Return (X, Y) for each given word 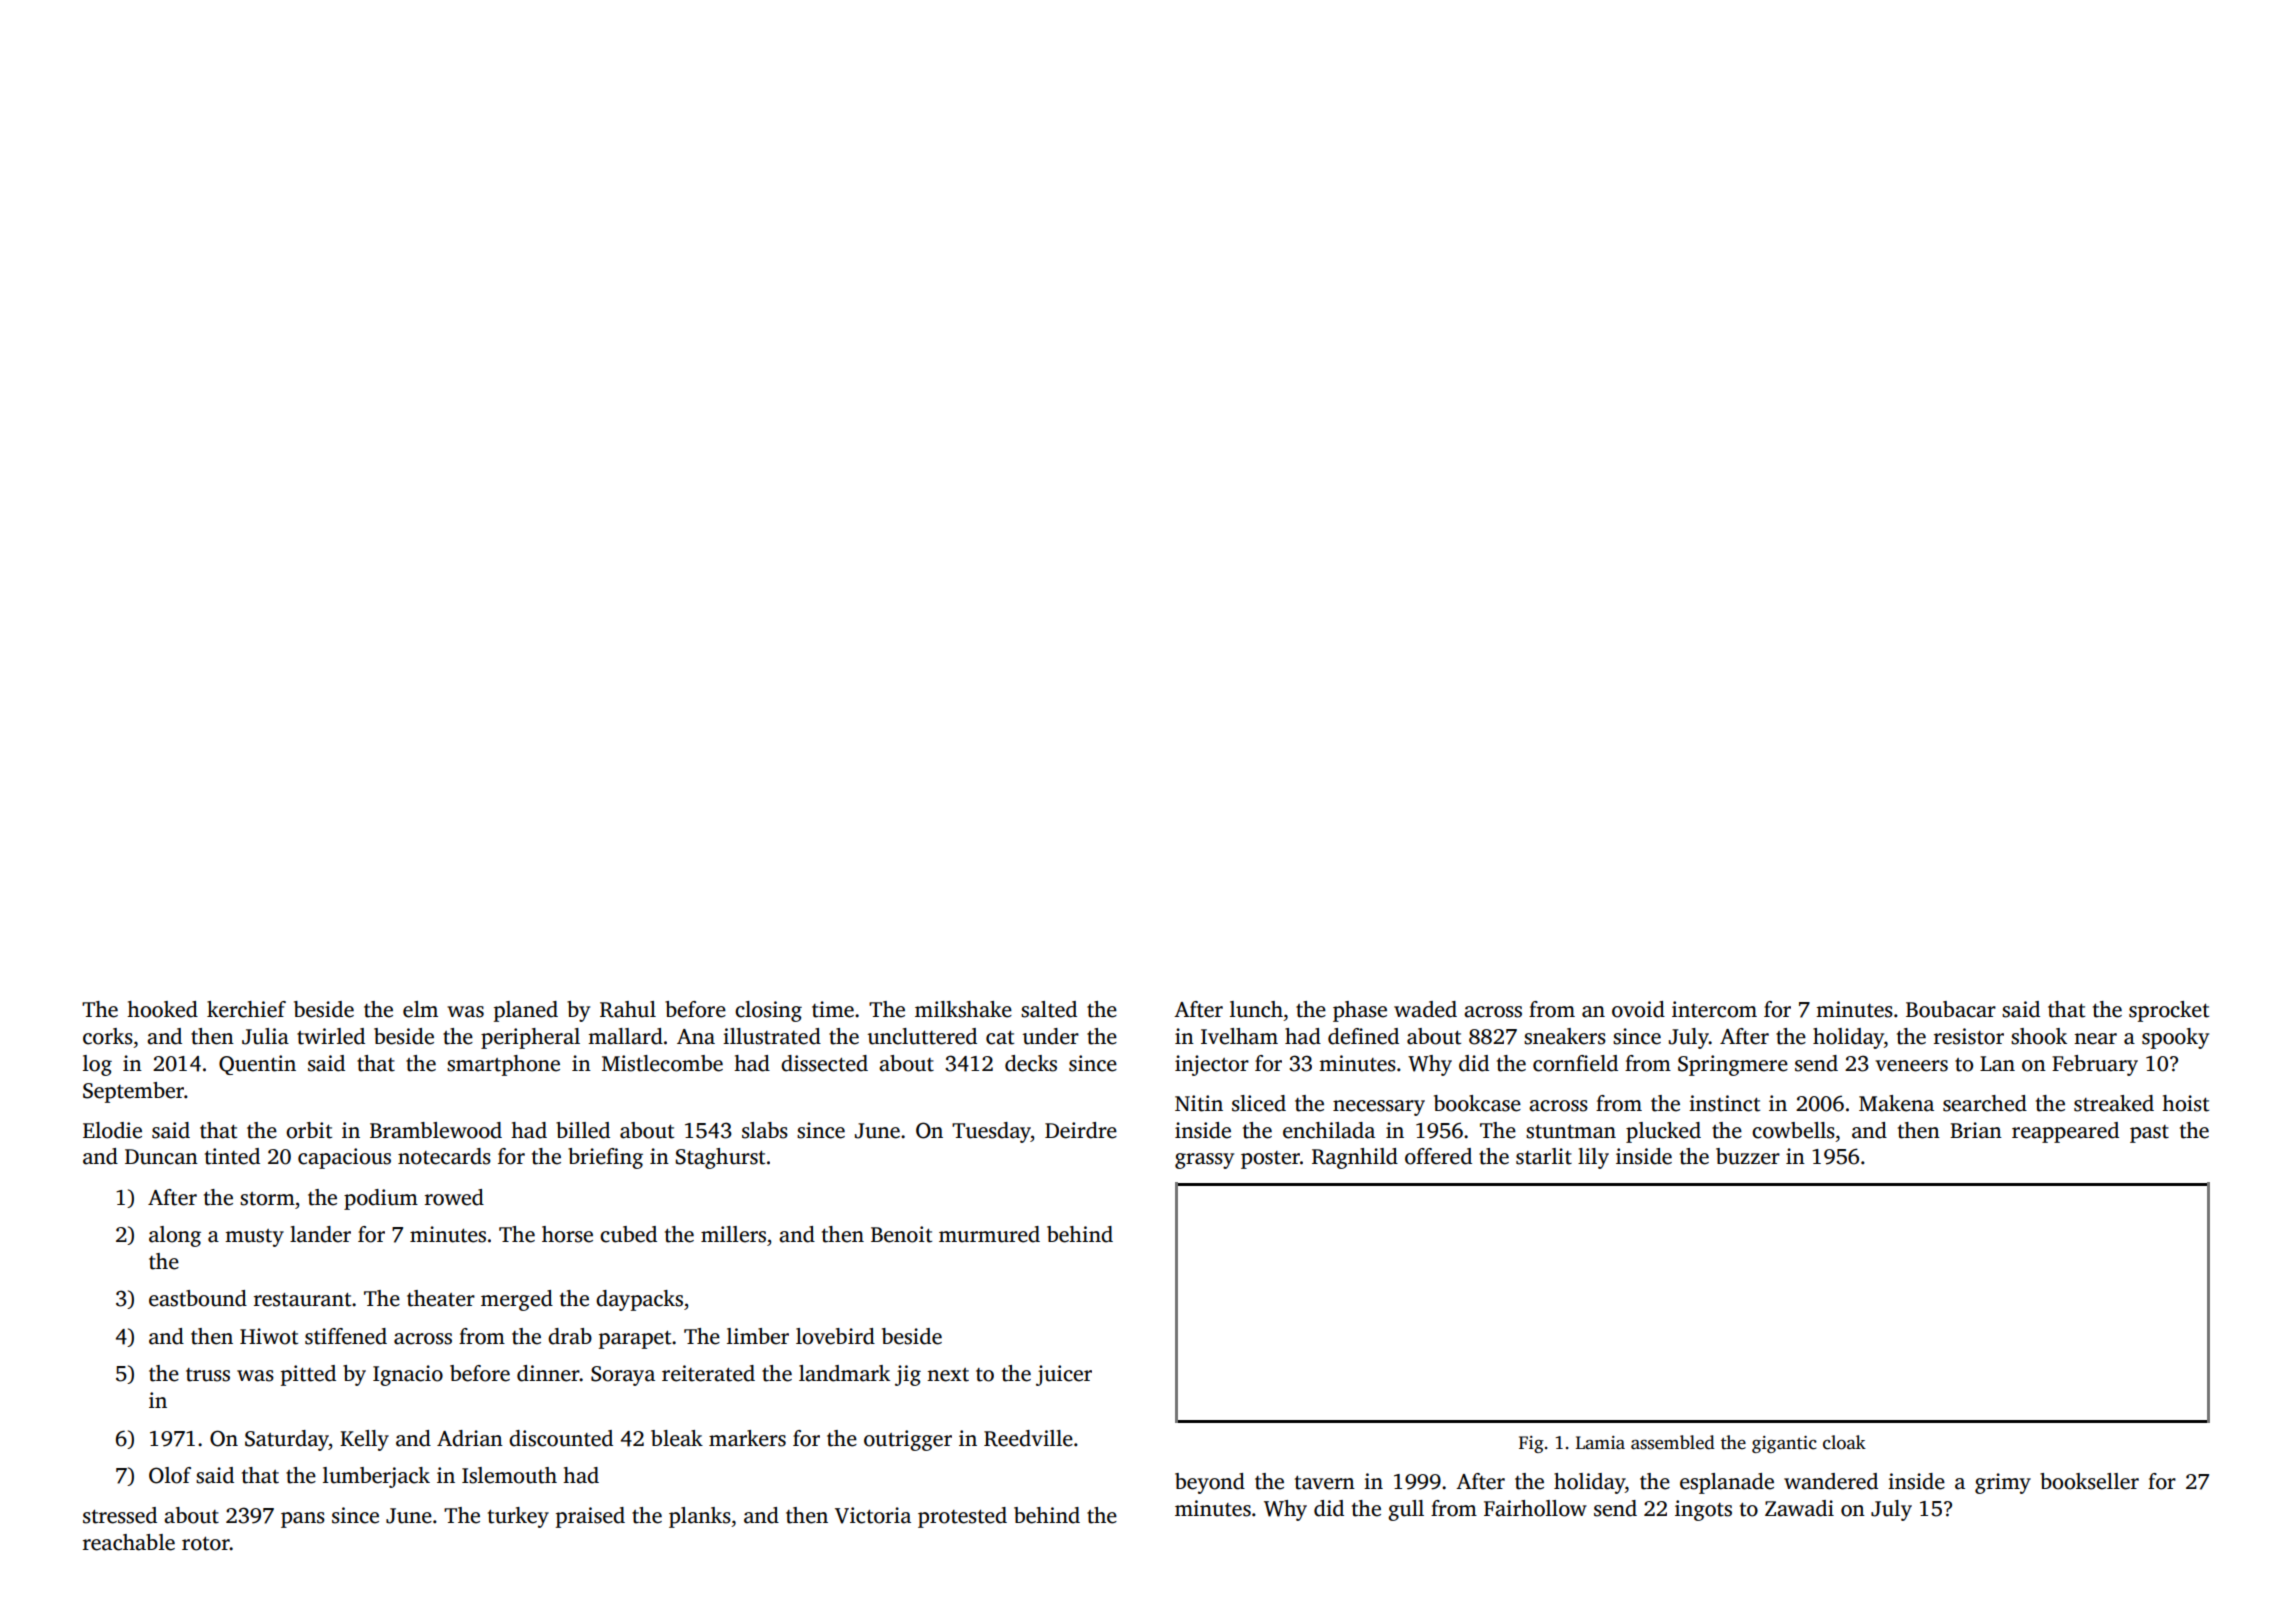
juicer (1064, 1375)
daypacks (639, 1300)
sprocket (2169, 1011)
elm (420, 1009)
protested (962, 1517)
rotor (206, 1544)
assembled (1673, 1442)
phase (1360, 1011)
